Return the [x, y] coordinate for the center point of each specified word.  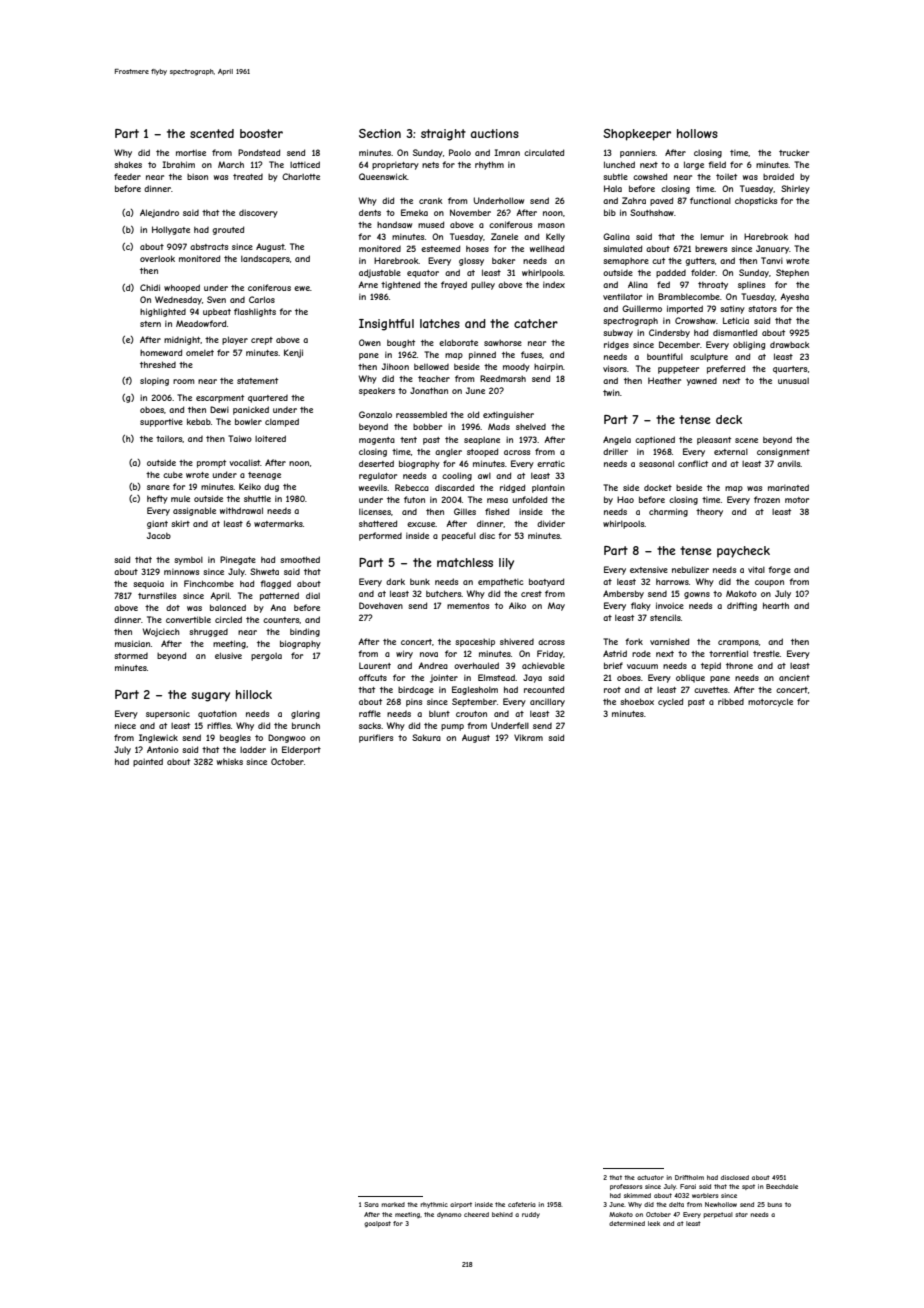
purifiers [376, 738]
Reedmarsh [503, 378]
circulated [544, 152]
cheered [476, 1214]
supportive [161, 422]
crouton [471, 714]
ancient [794, 678]
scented [212, 133]
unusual [793, 381]
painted [148, 762]
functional [710, 200]
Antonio [163, 749]
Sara [371, 1204]
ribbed [731, 702]
